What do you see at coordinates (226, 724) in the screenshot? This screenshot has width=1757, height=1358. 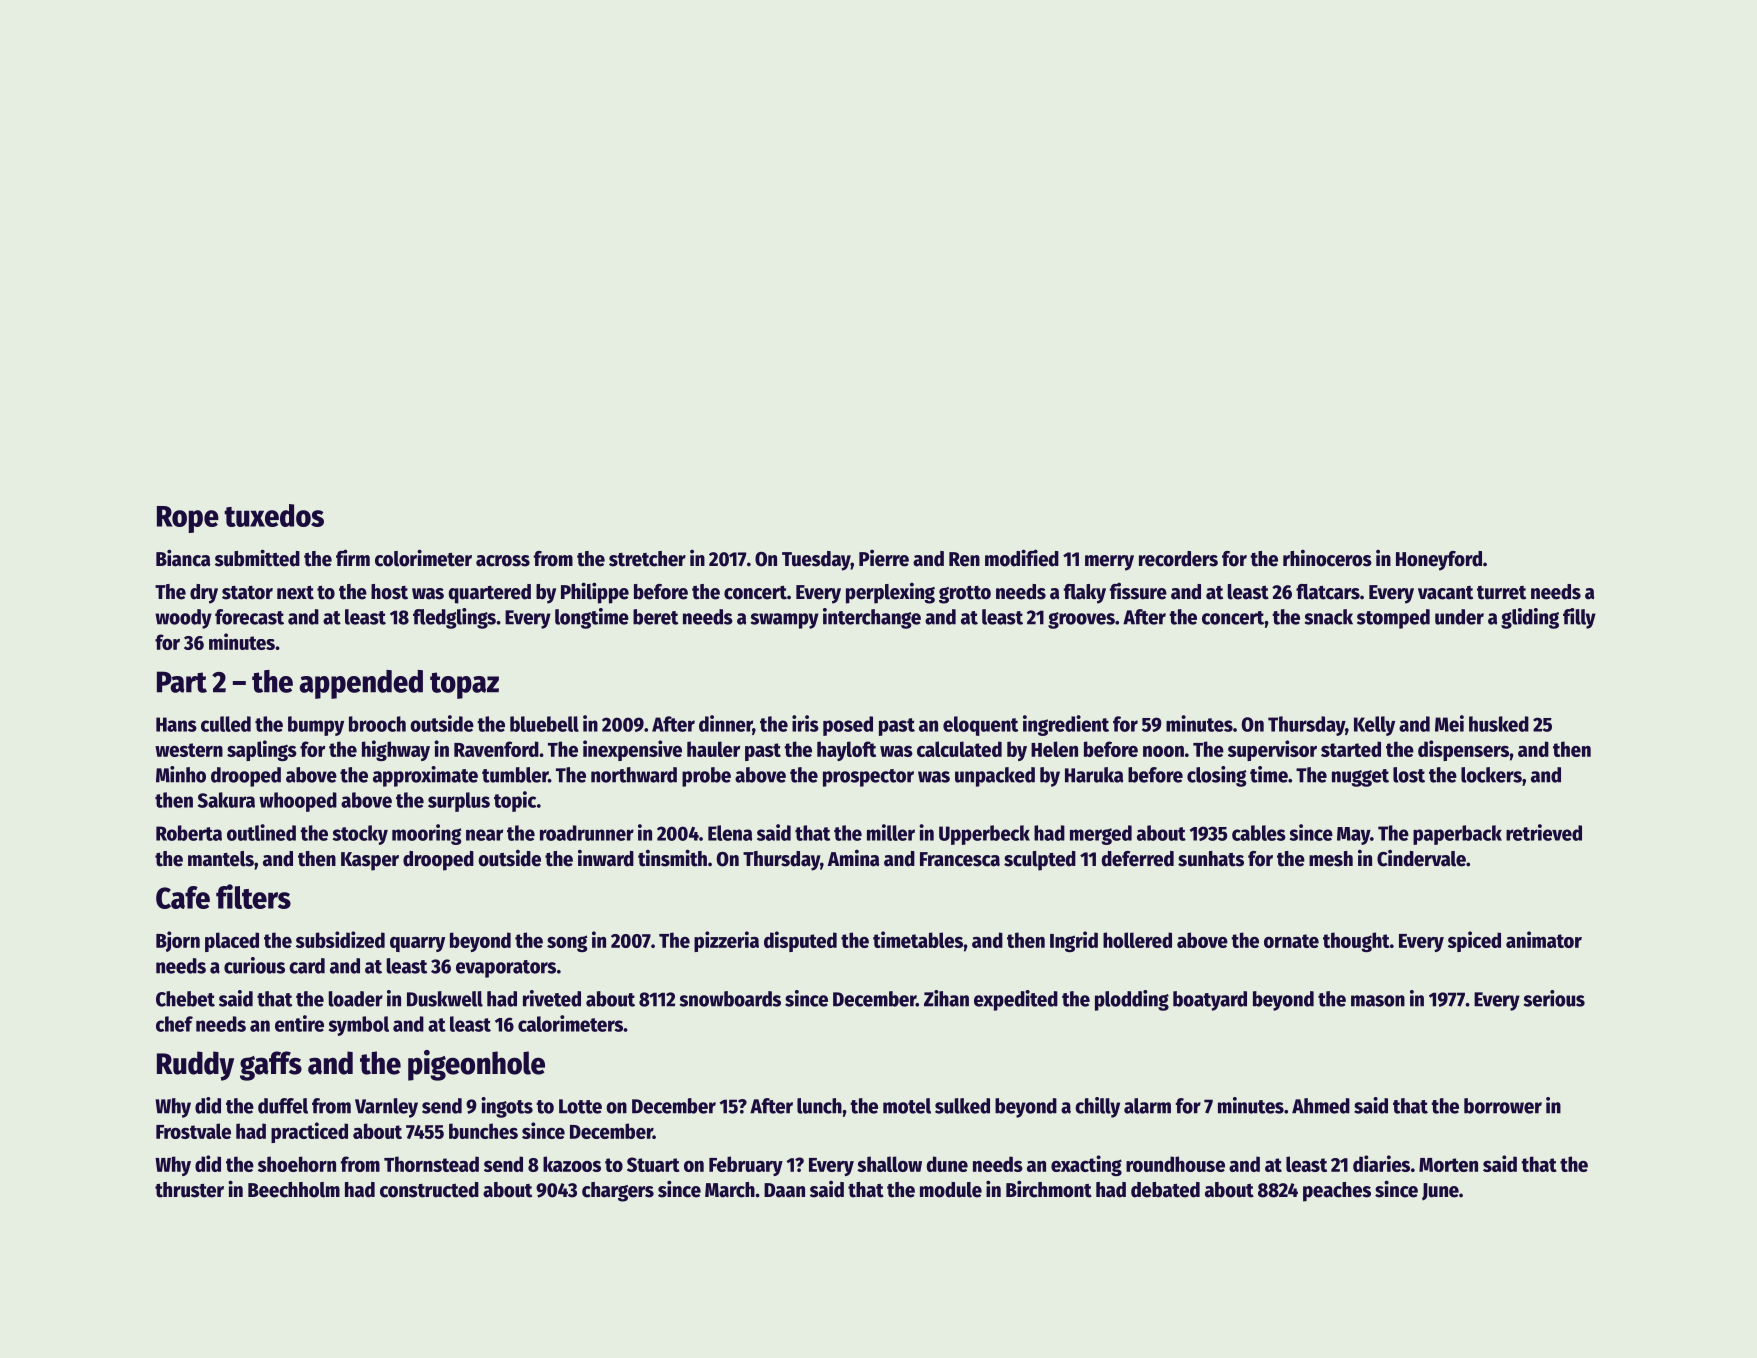 I see `culled` at bounding box center [226, 724].
